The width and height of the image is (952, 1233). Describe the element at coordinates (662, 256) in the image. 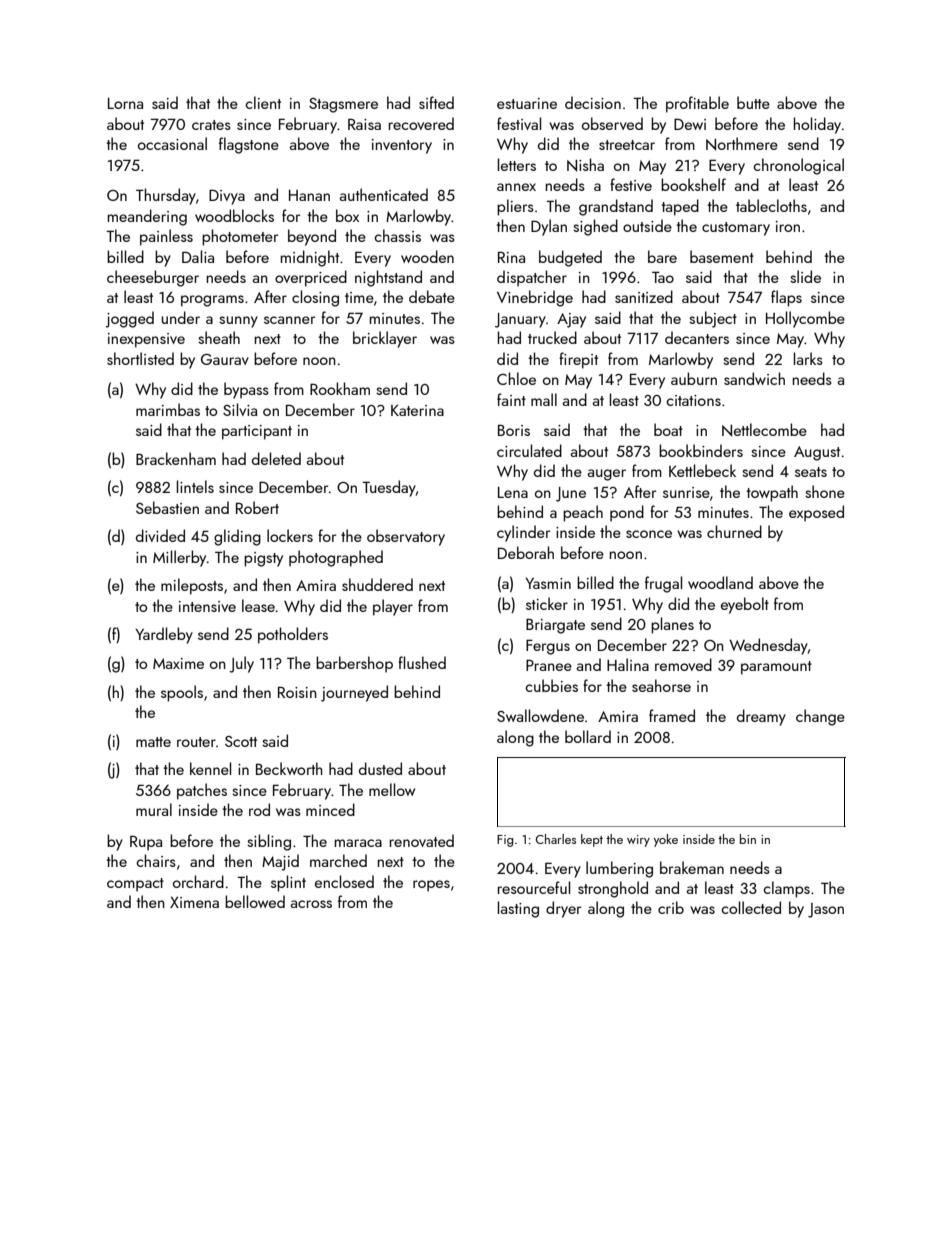

I see `bare` at that location.
